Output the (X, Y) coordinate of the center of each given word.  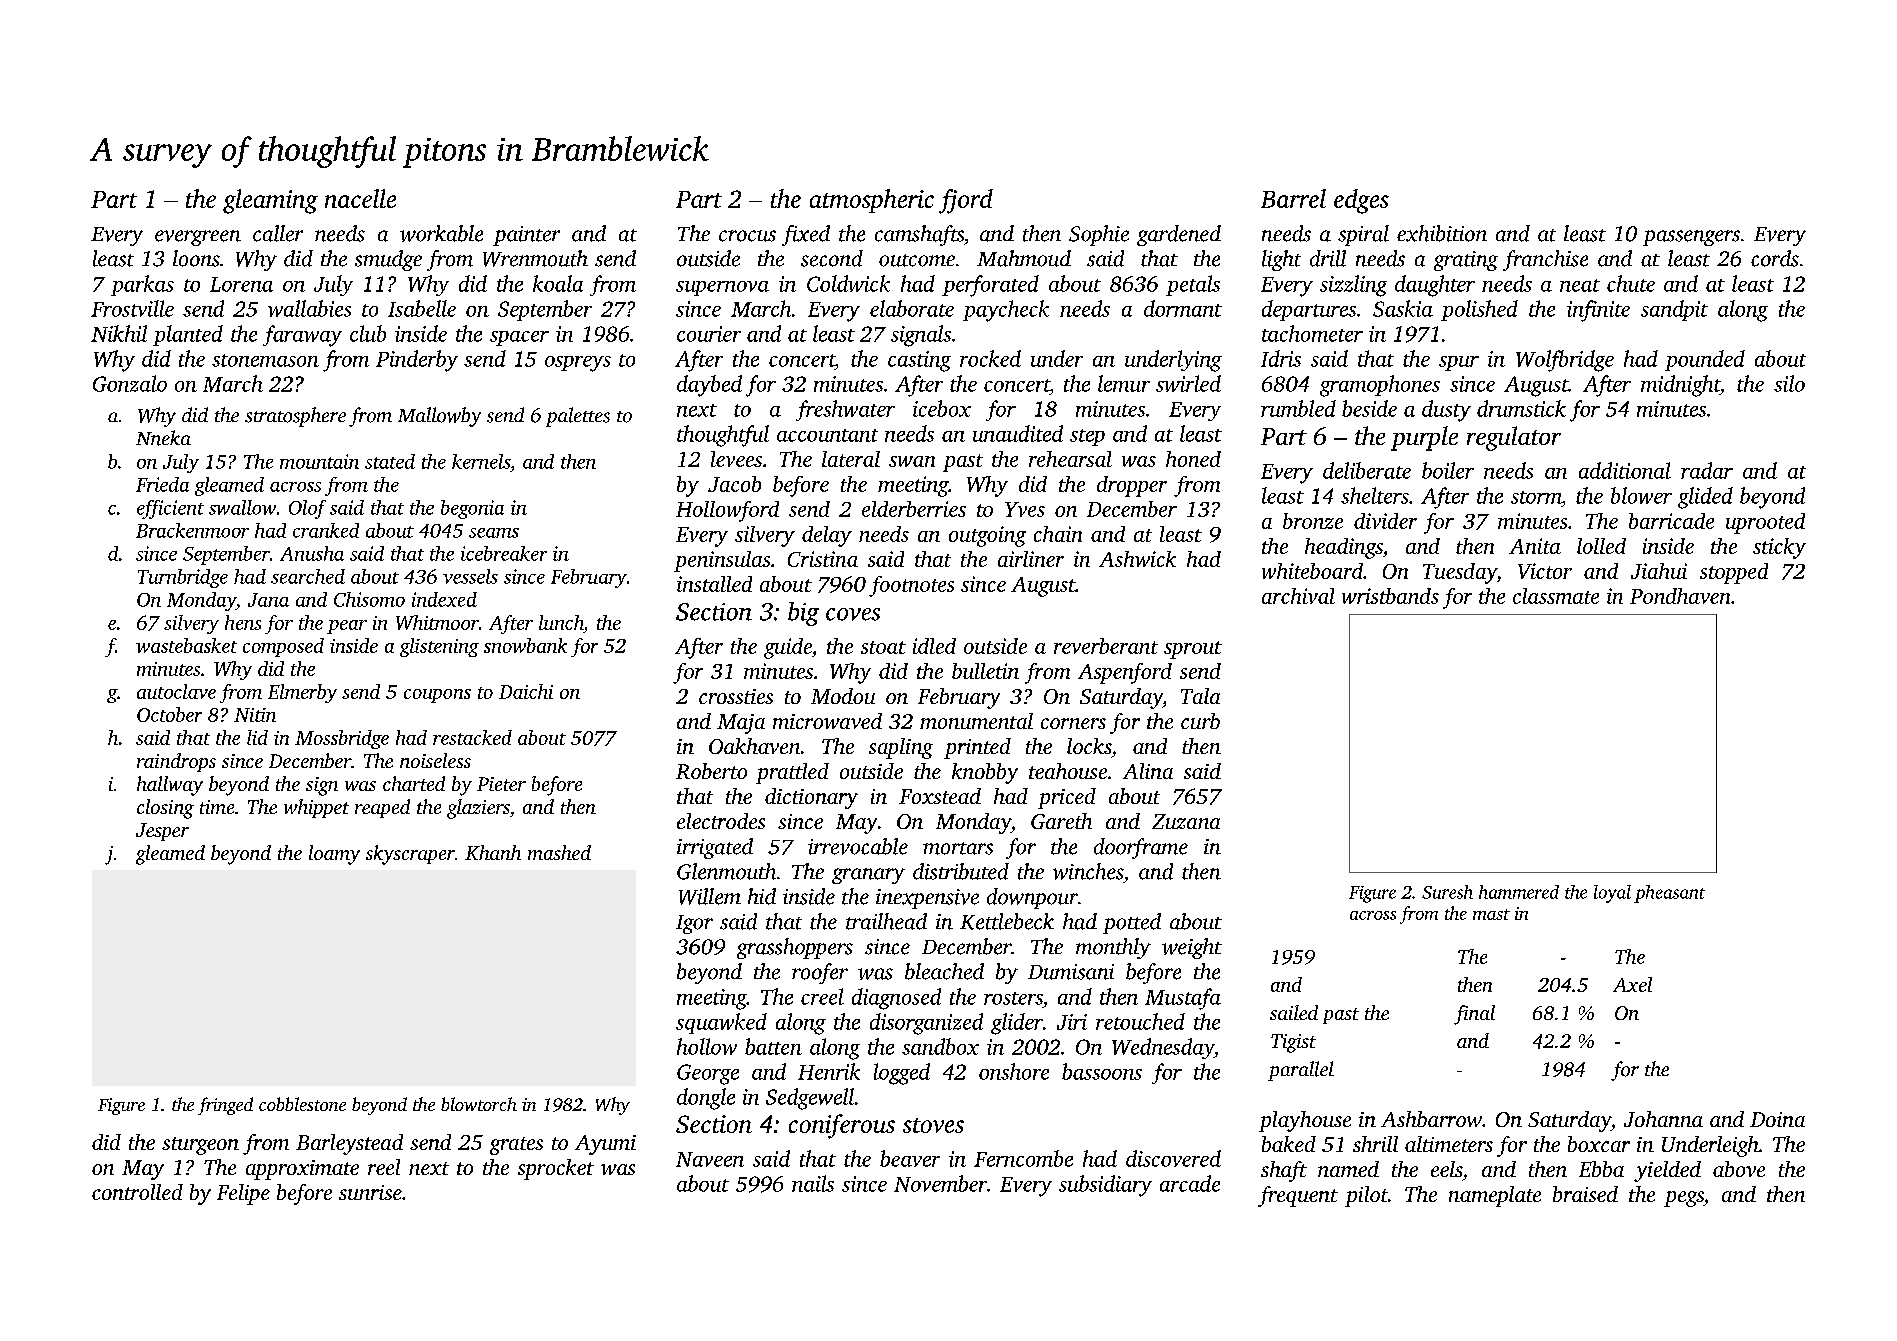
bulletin (985, 671)
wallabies (309, 308)
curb (1200, 721)
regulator (1514, 438)
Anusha (312, 553)
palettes (578, 417)
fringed (225, 1106)
